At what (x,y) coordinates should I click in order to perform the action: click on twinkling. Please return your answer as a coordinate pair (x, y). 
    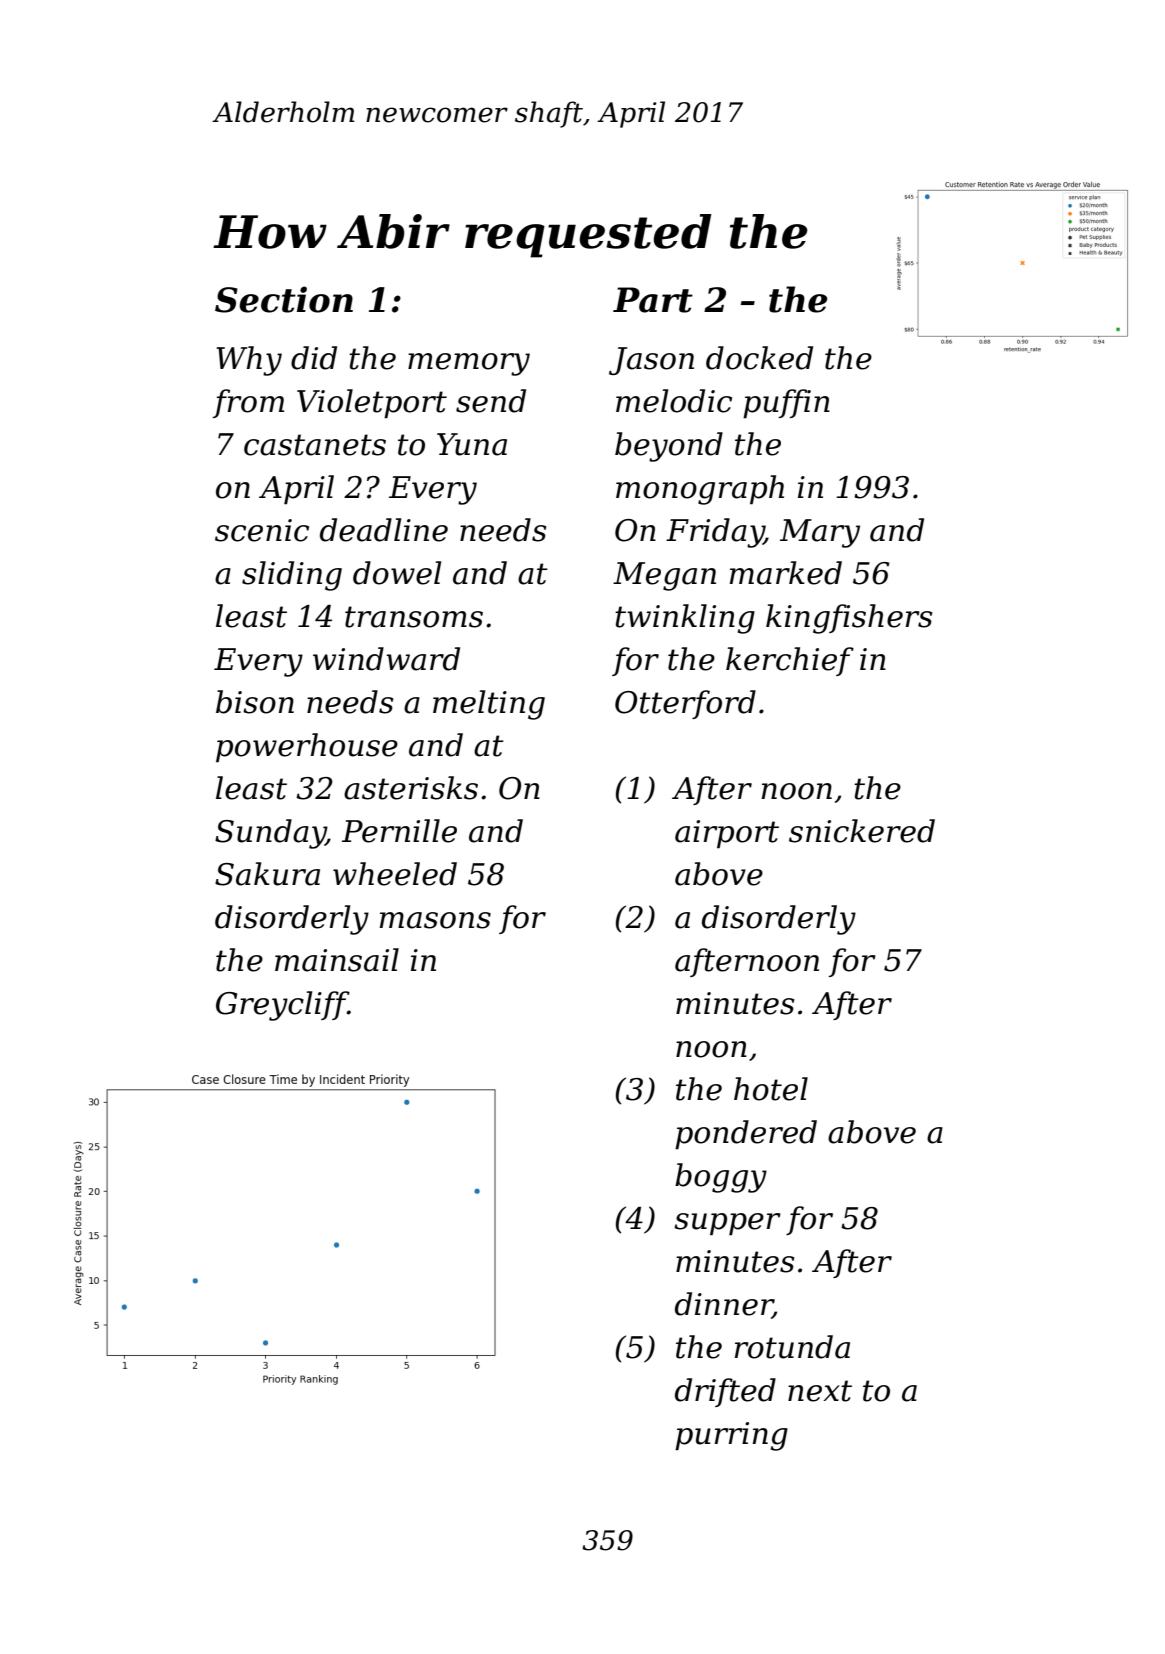
    Looking at the image, I should click on (685, 619).
